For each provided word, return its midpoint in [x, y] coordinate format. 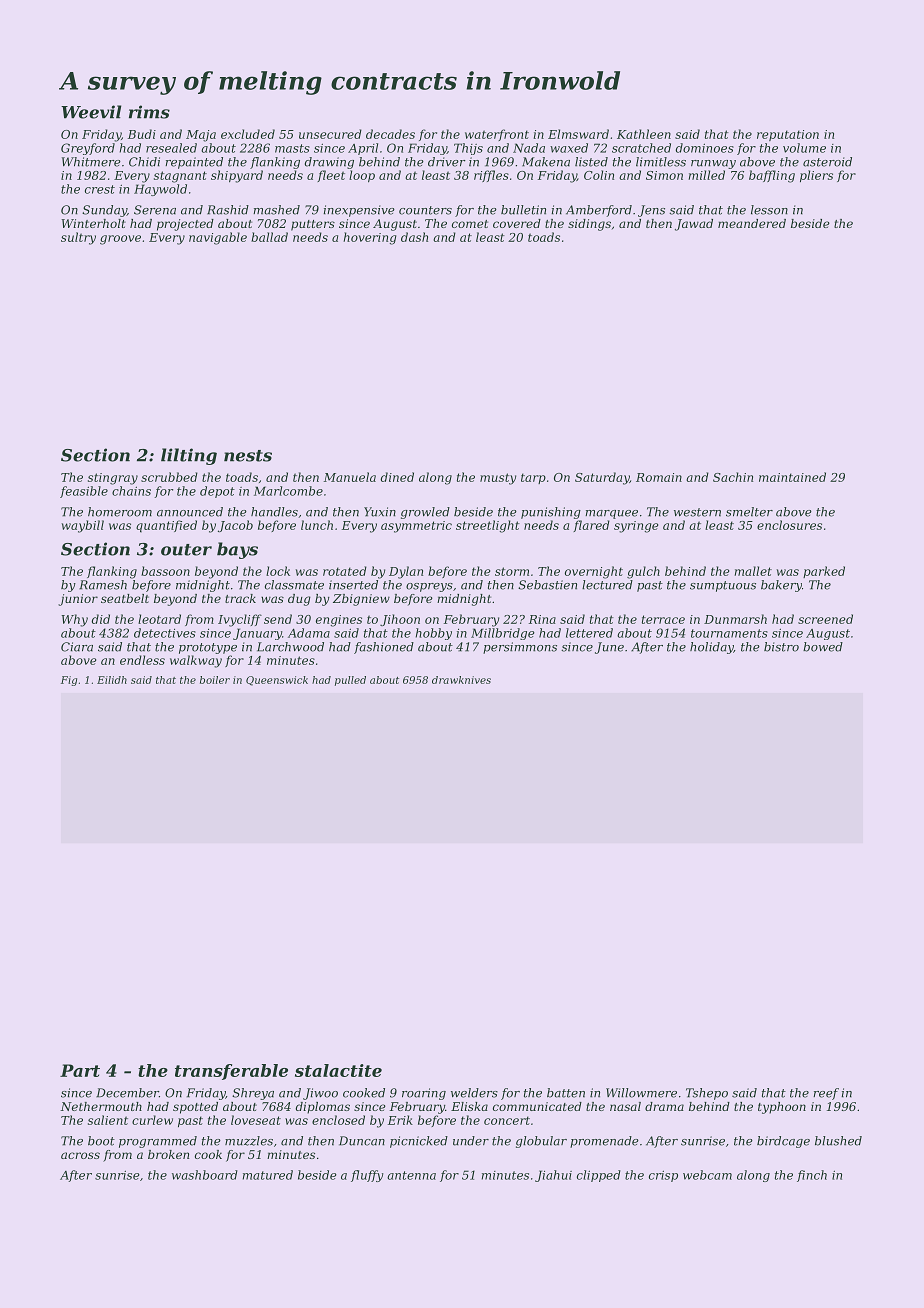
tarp [533, 478]
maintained [792, 477]
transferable [231, 1072]
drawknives [461, 680]
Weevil [91, 112]
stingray [113, 479]
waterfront [497, 135]
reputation [788, 135]
